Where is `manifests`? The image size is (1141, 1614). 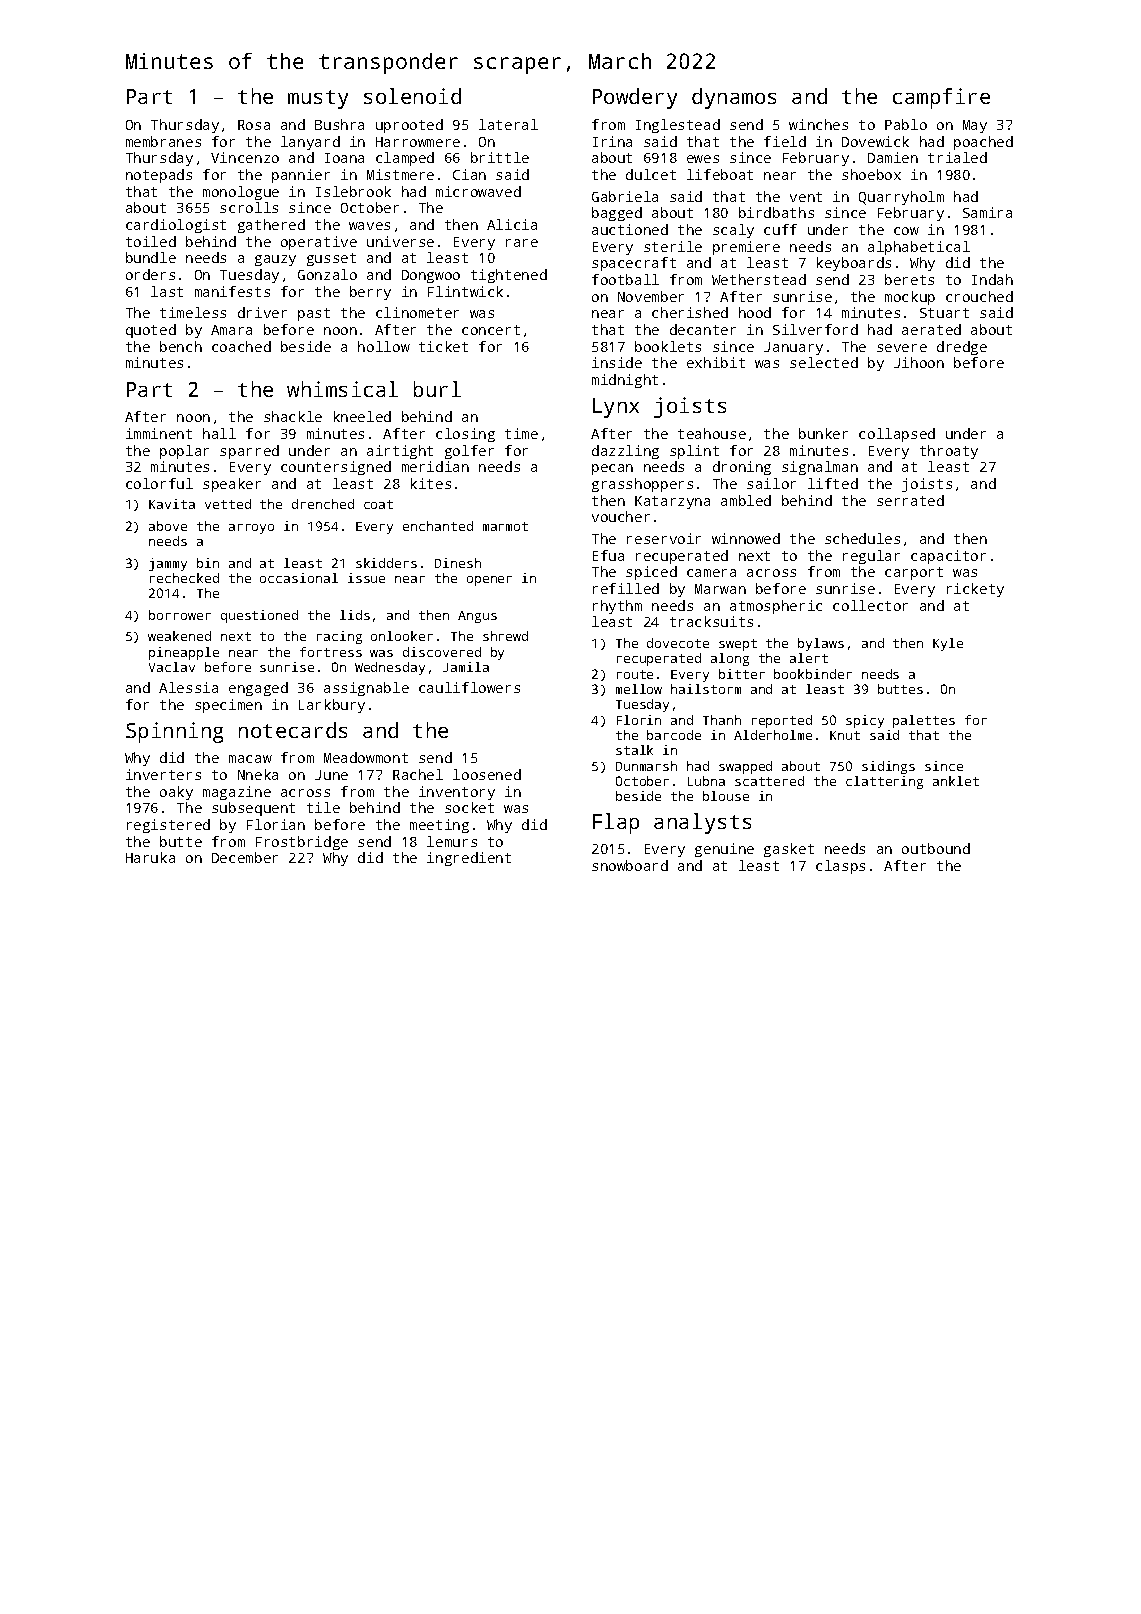
manifests is located at coordinates (232, 291).
